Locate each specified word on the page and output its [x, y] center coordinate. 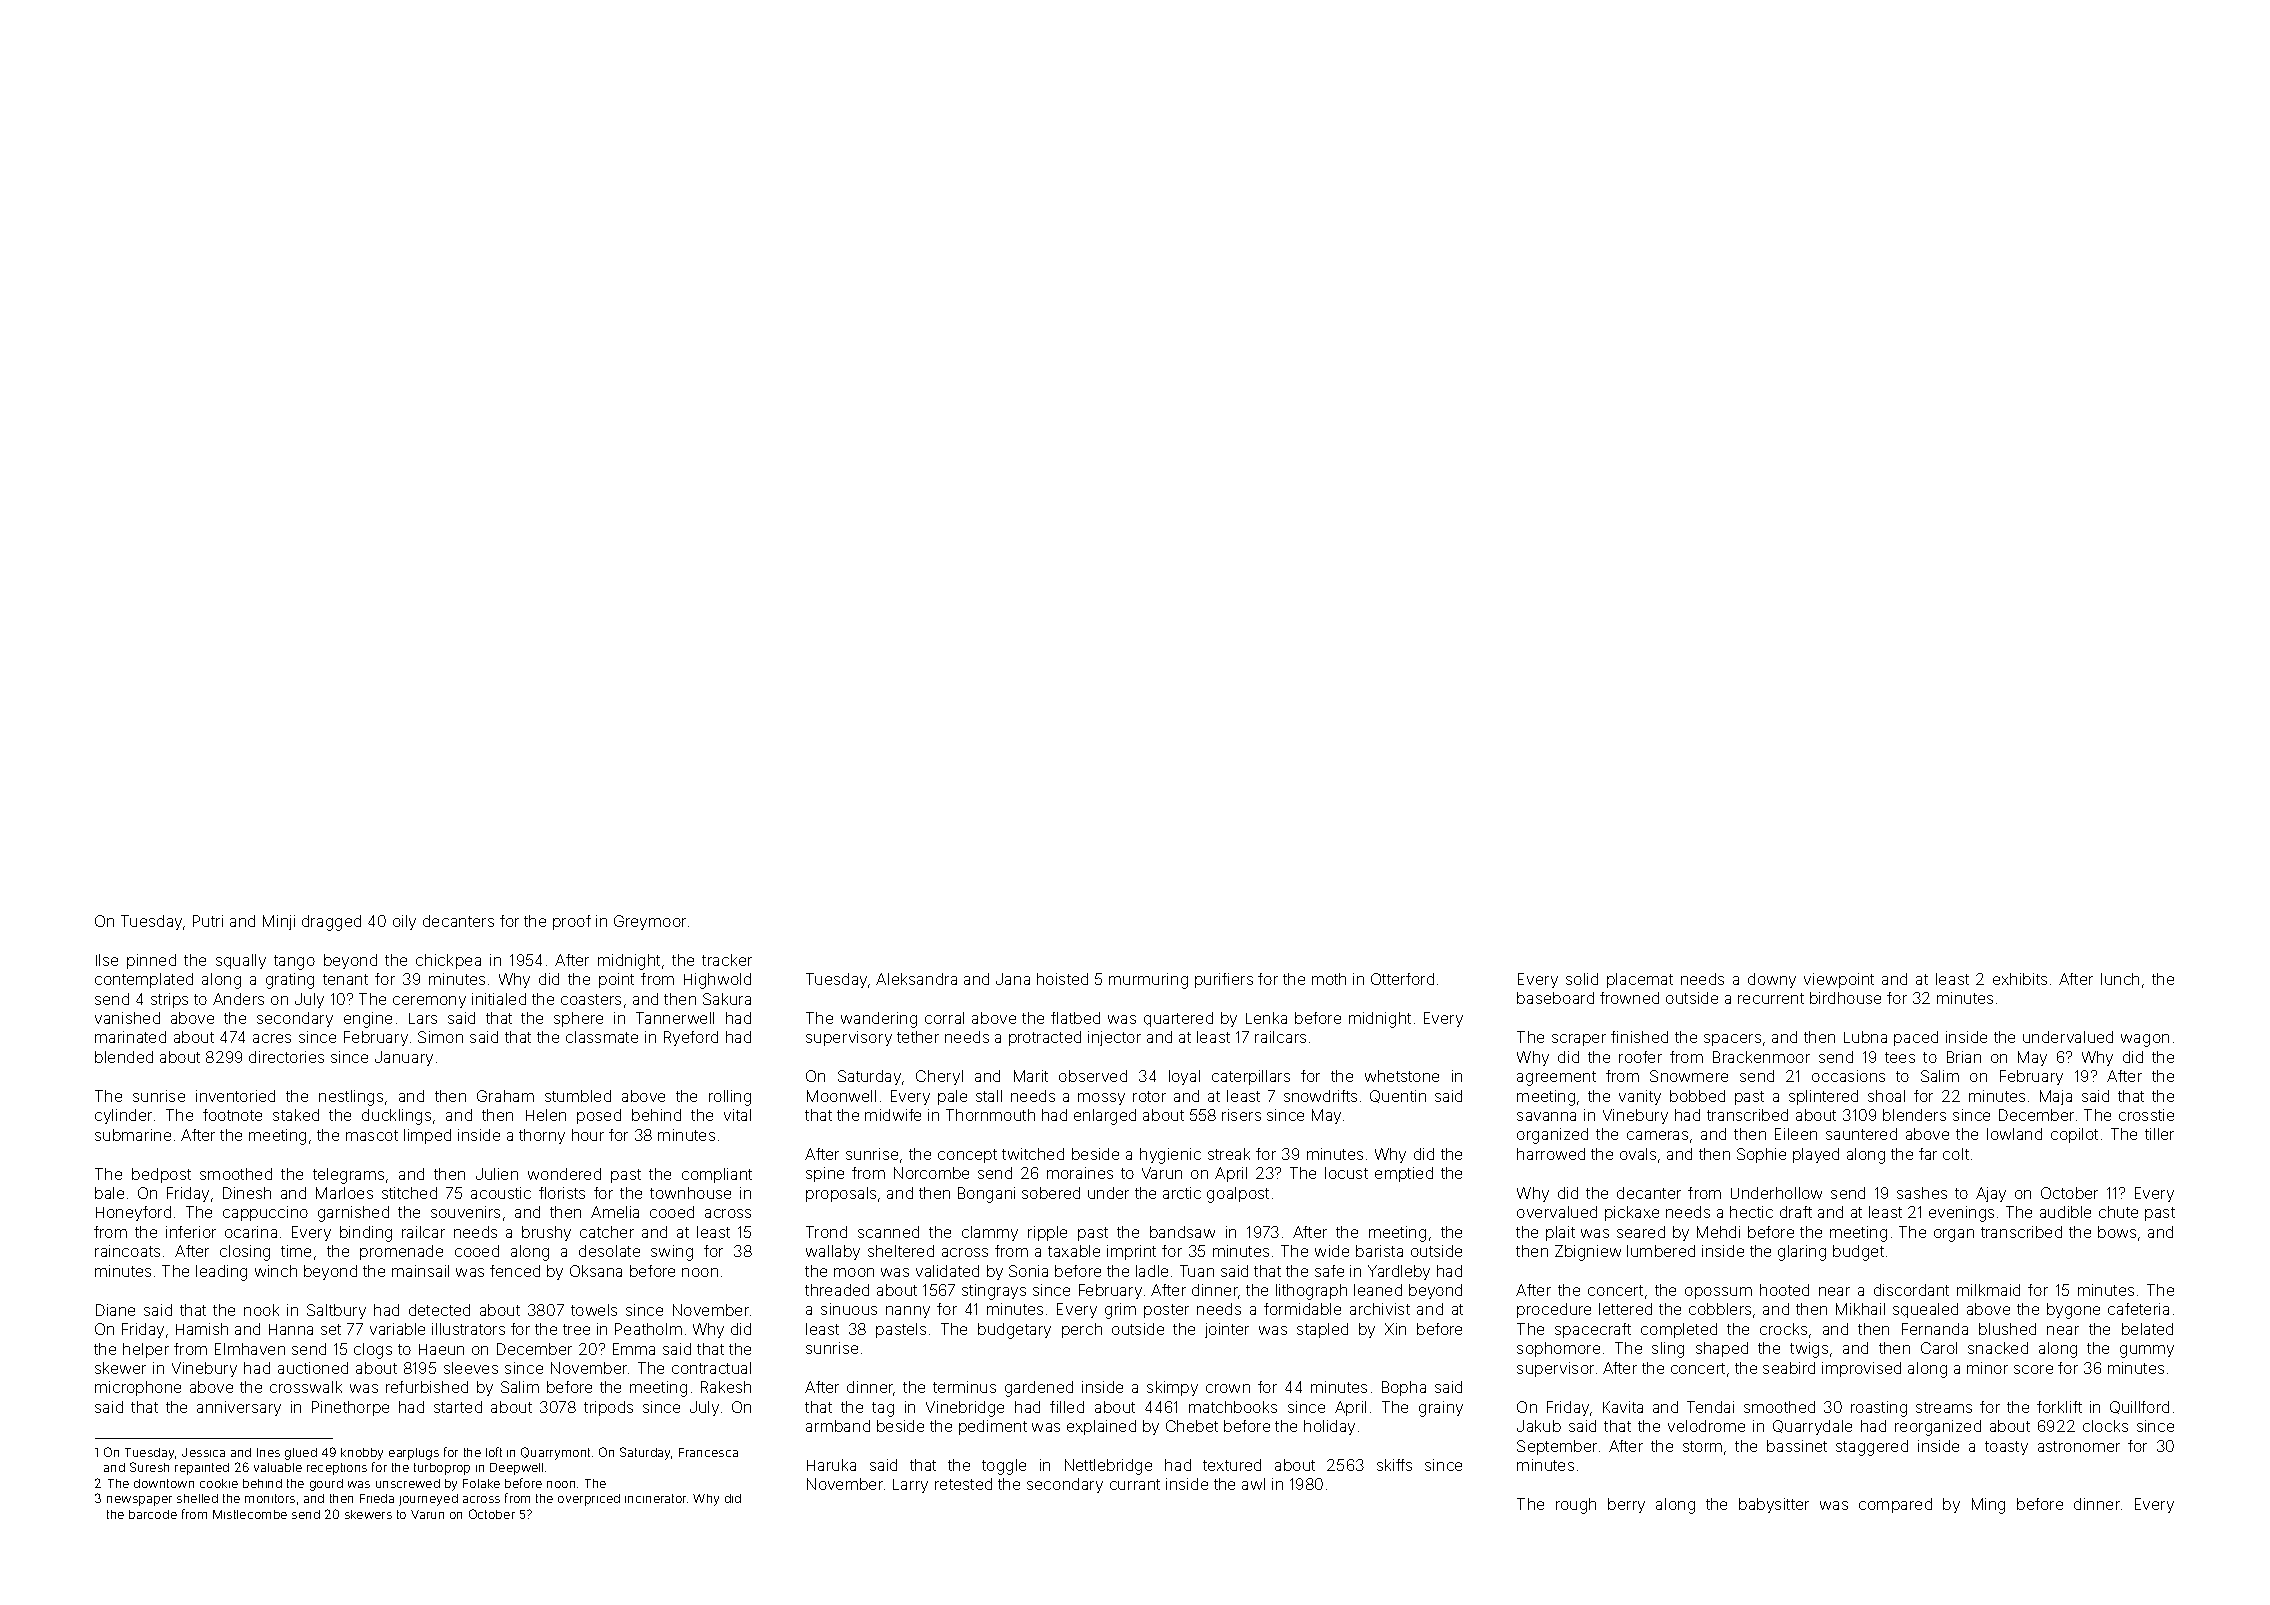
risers [1241, 1115]
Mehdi [1718, 1232]
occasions [1848, 1076]
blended [124, 1057]
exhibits [2020, 979]
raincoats [127, 1251]
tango [294, 962]
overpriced [589, 1500]
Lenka [1266, 1018]
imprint [1131, 1252]
